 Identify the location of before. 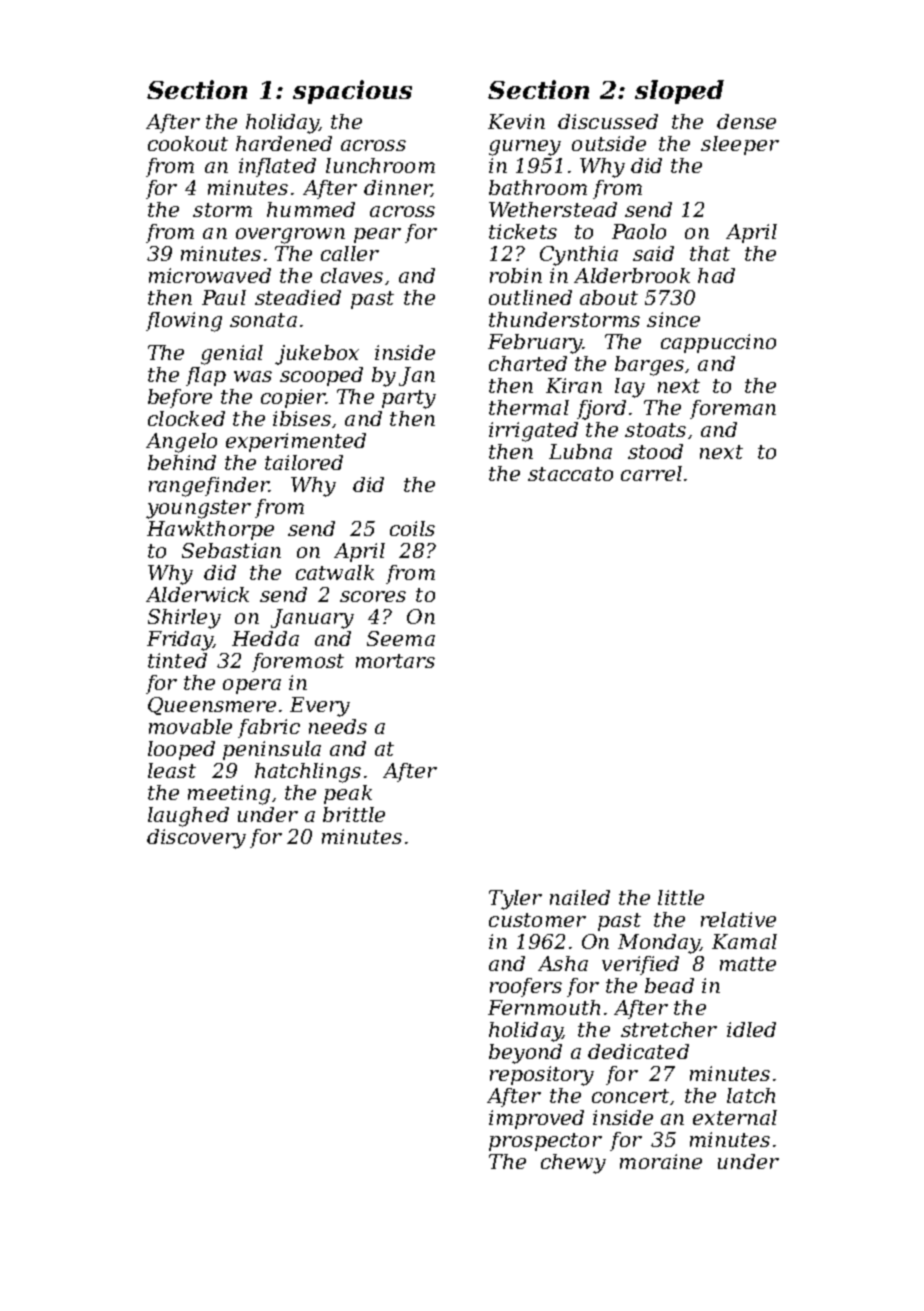
(180, 398).
